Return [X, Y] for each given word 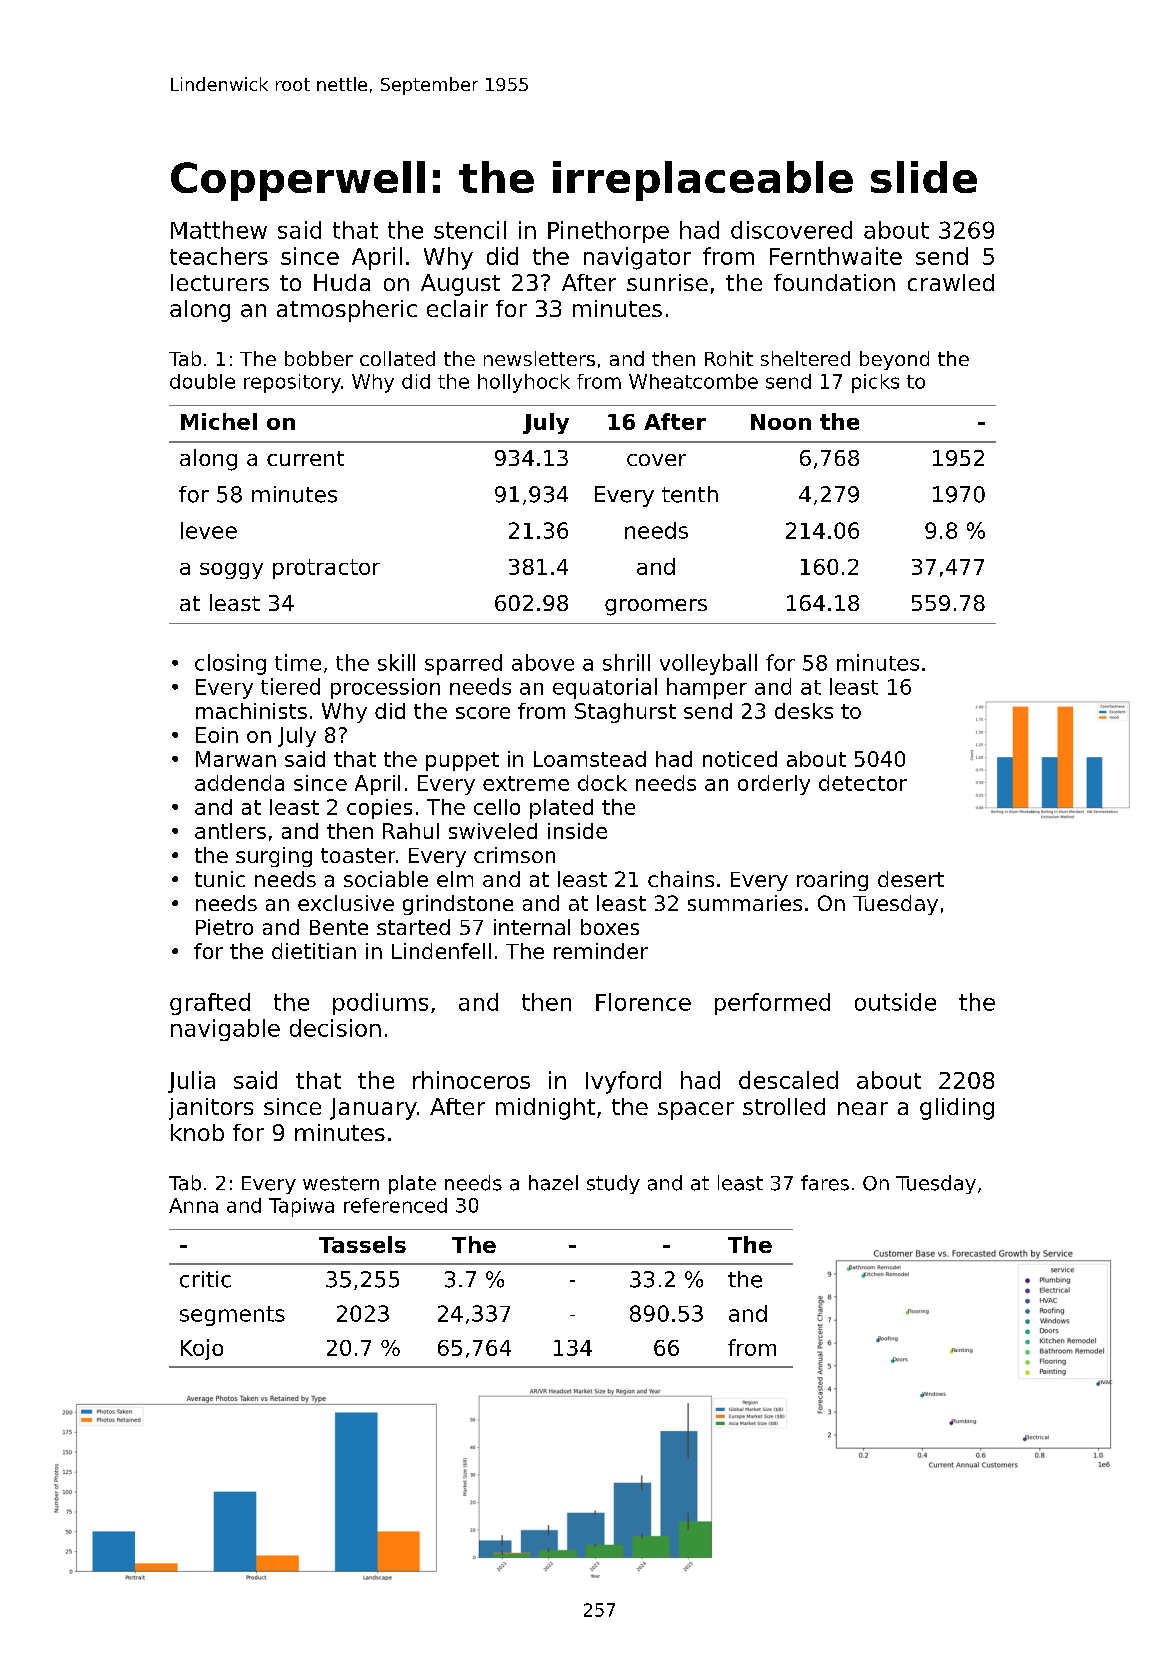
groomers [656, 607]
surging [274, 857]
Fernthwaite [836, 256]
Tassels [362, 1244]
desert [911, 879]
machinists [251, 711]
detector [863, 783]
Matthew [219, 230]
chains [681, 879]
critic [205, 1279]
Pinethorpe [608, 232]
